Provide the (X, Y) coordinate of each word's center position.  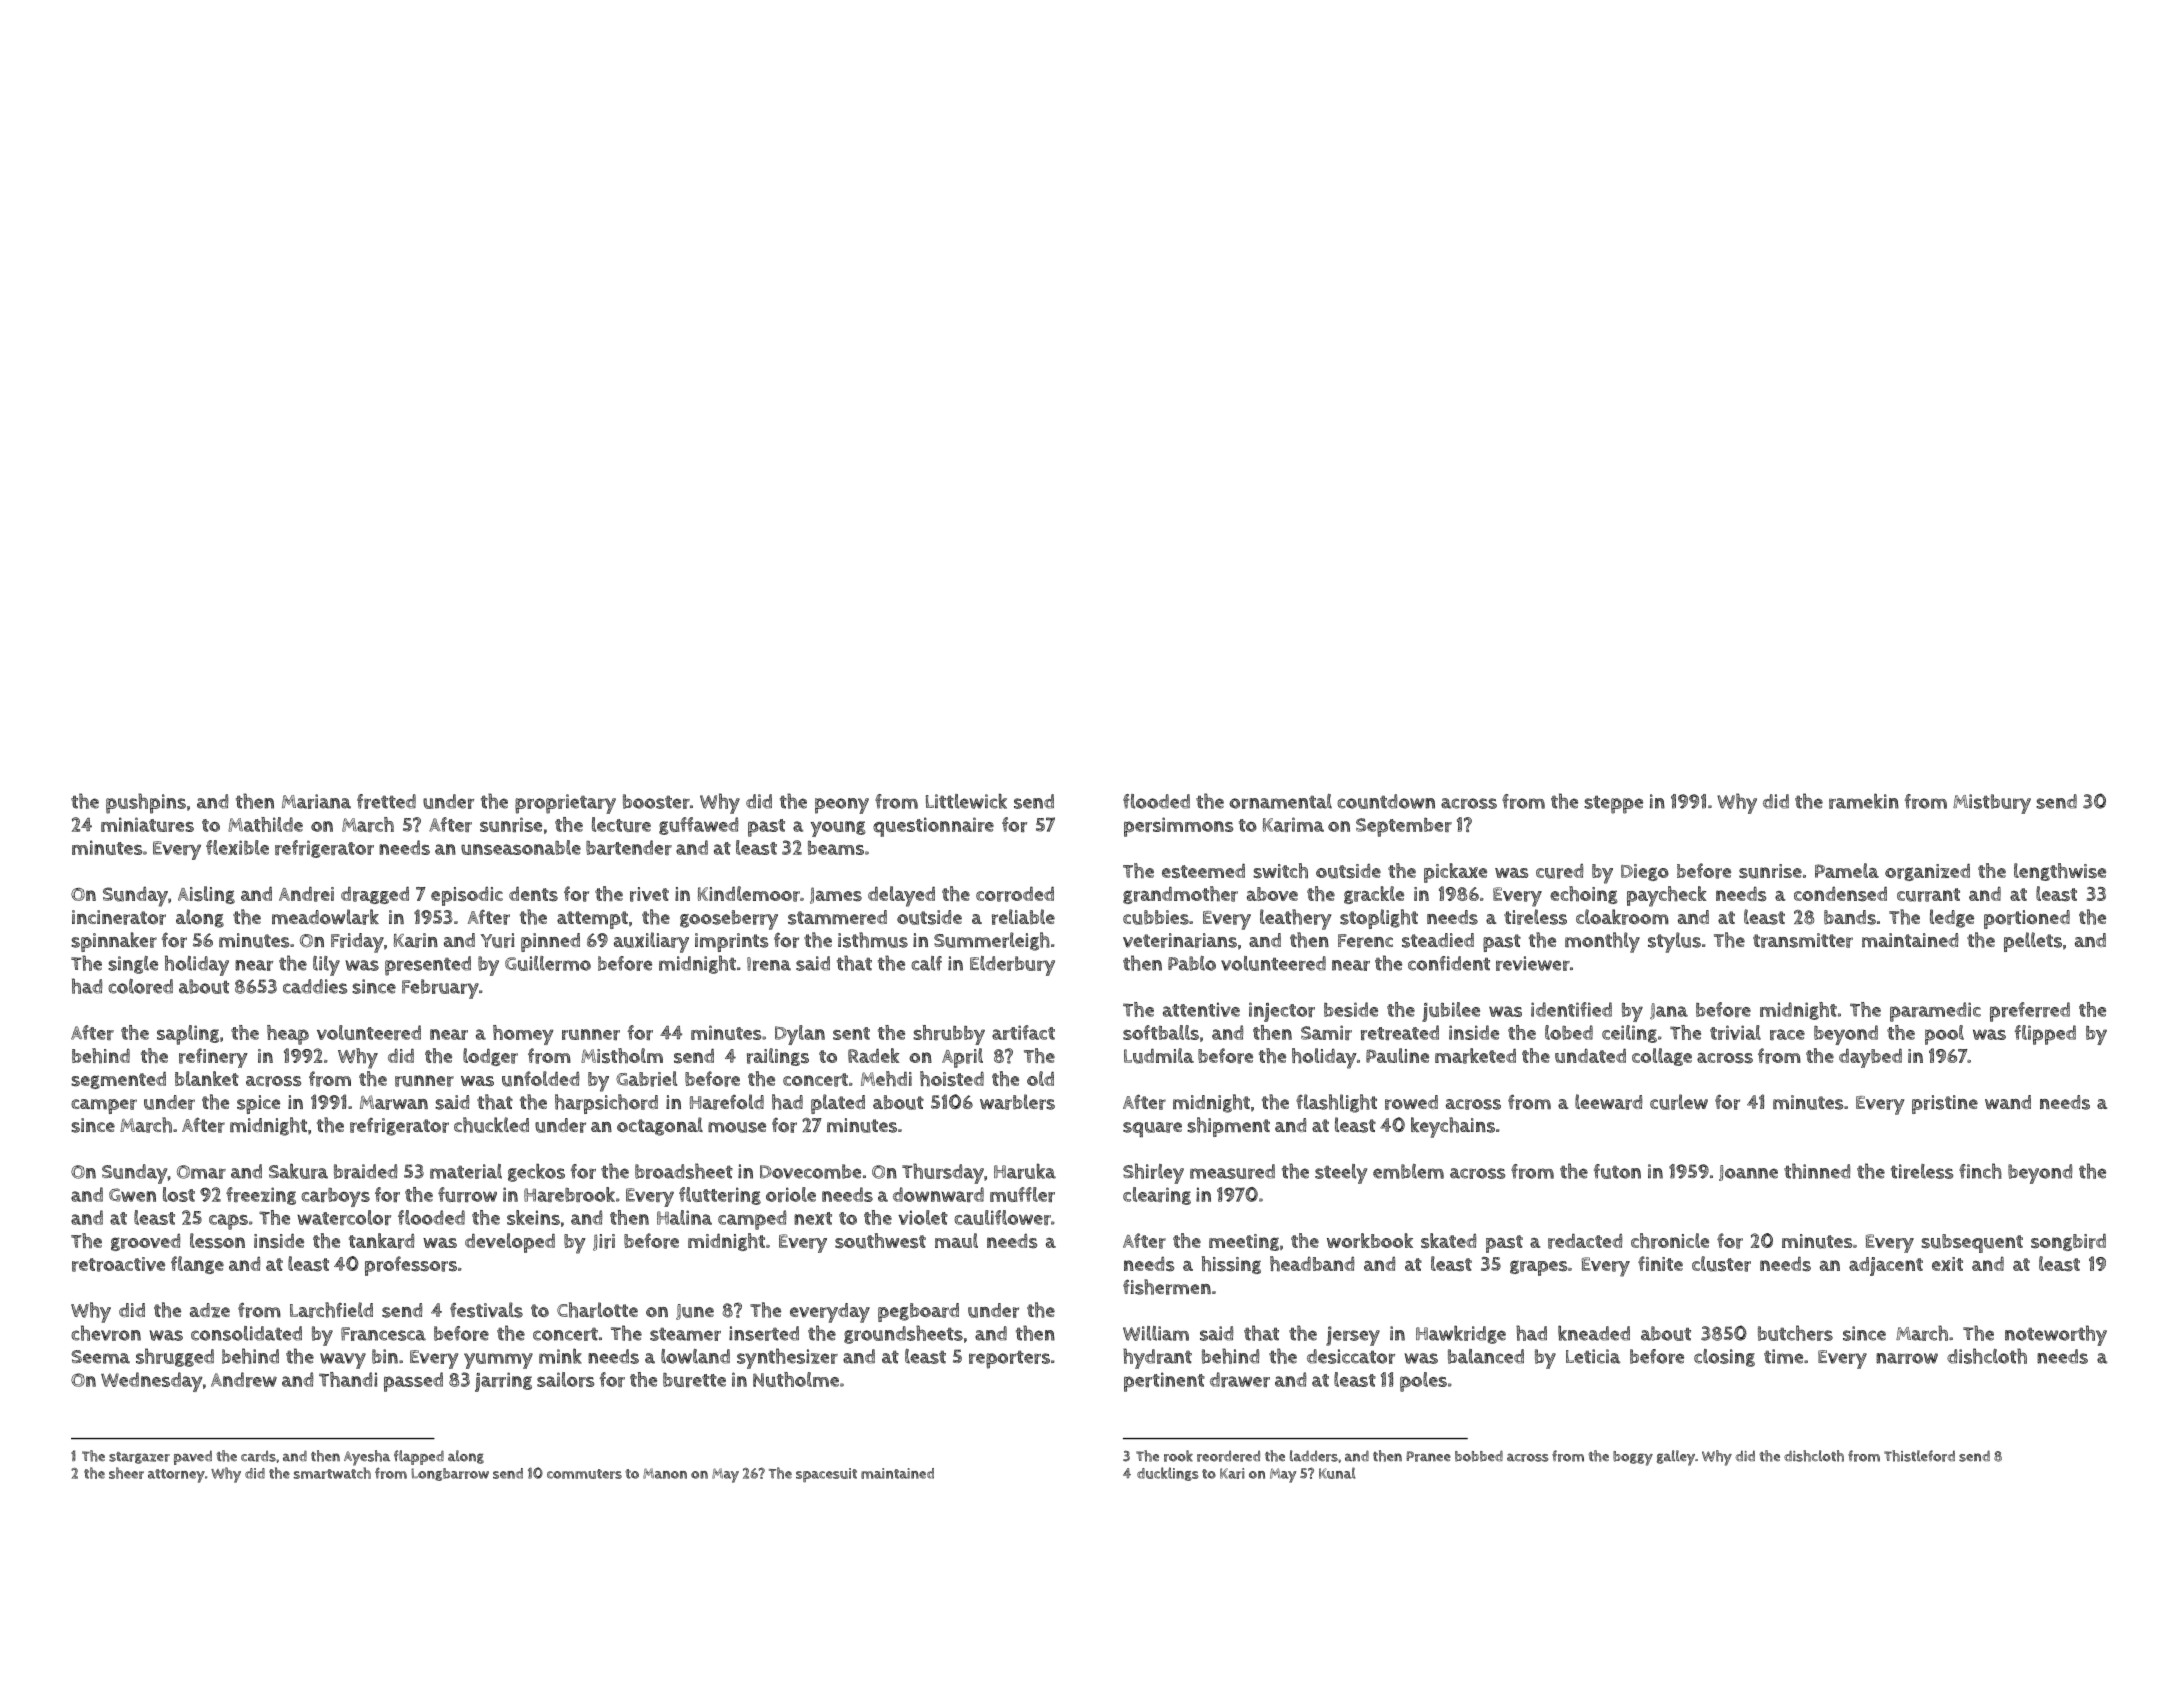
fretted (386, 801)
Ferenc (1365, 941)
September (1404, 827)
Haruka (1025, 1171)
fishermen (1167, 1287)
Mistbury (1992, 804)
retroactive (118, 1264)
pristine (1945, 1104)
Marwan (394, 1102)
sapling (188, 1035)
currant (1928, 895)
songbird (2068, 1242)
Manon (665, 1473)
